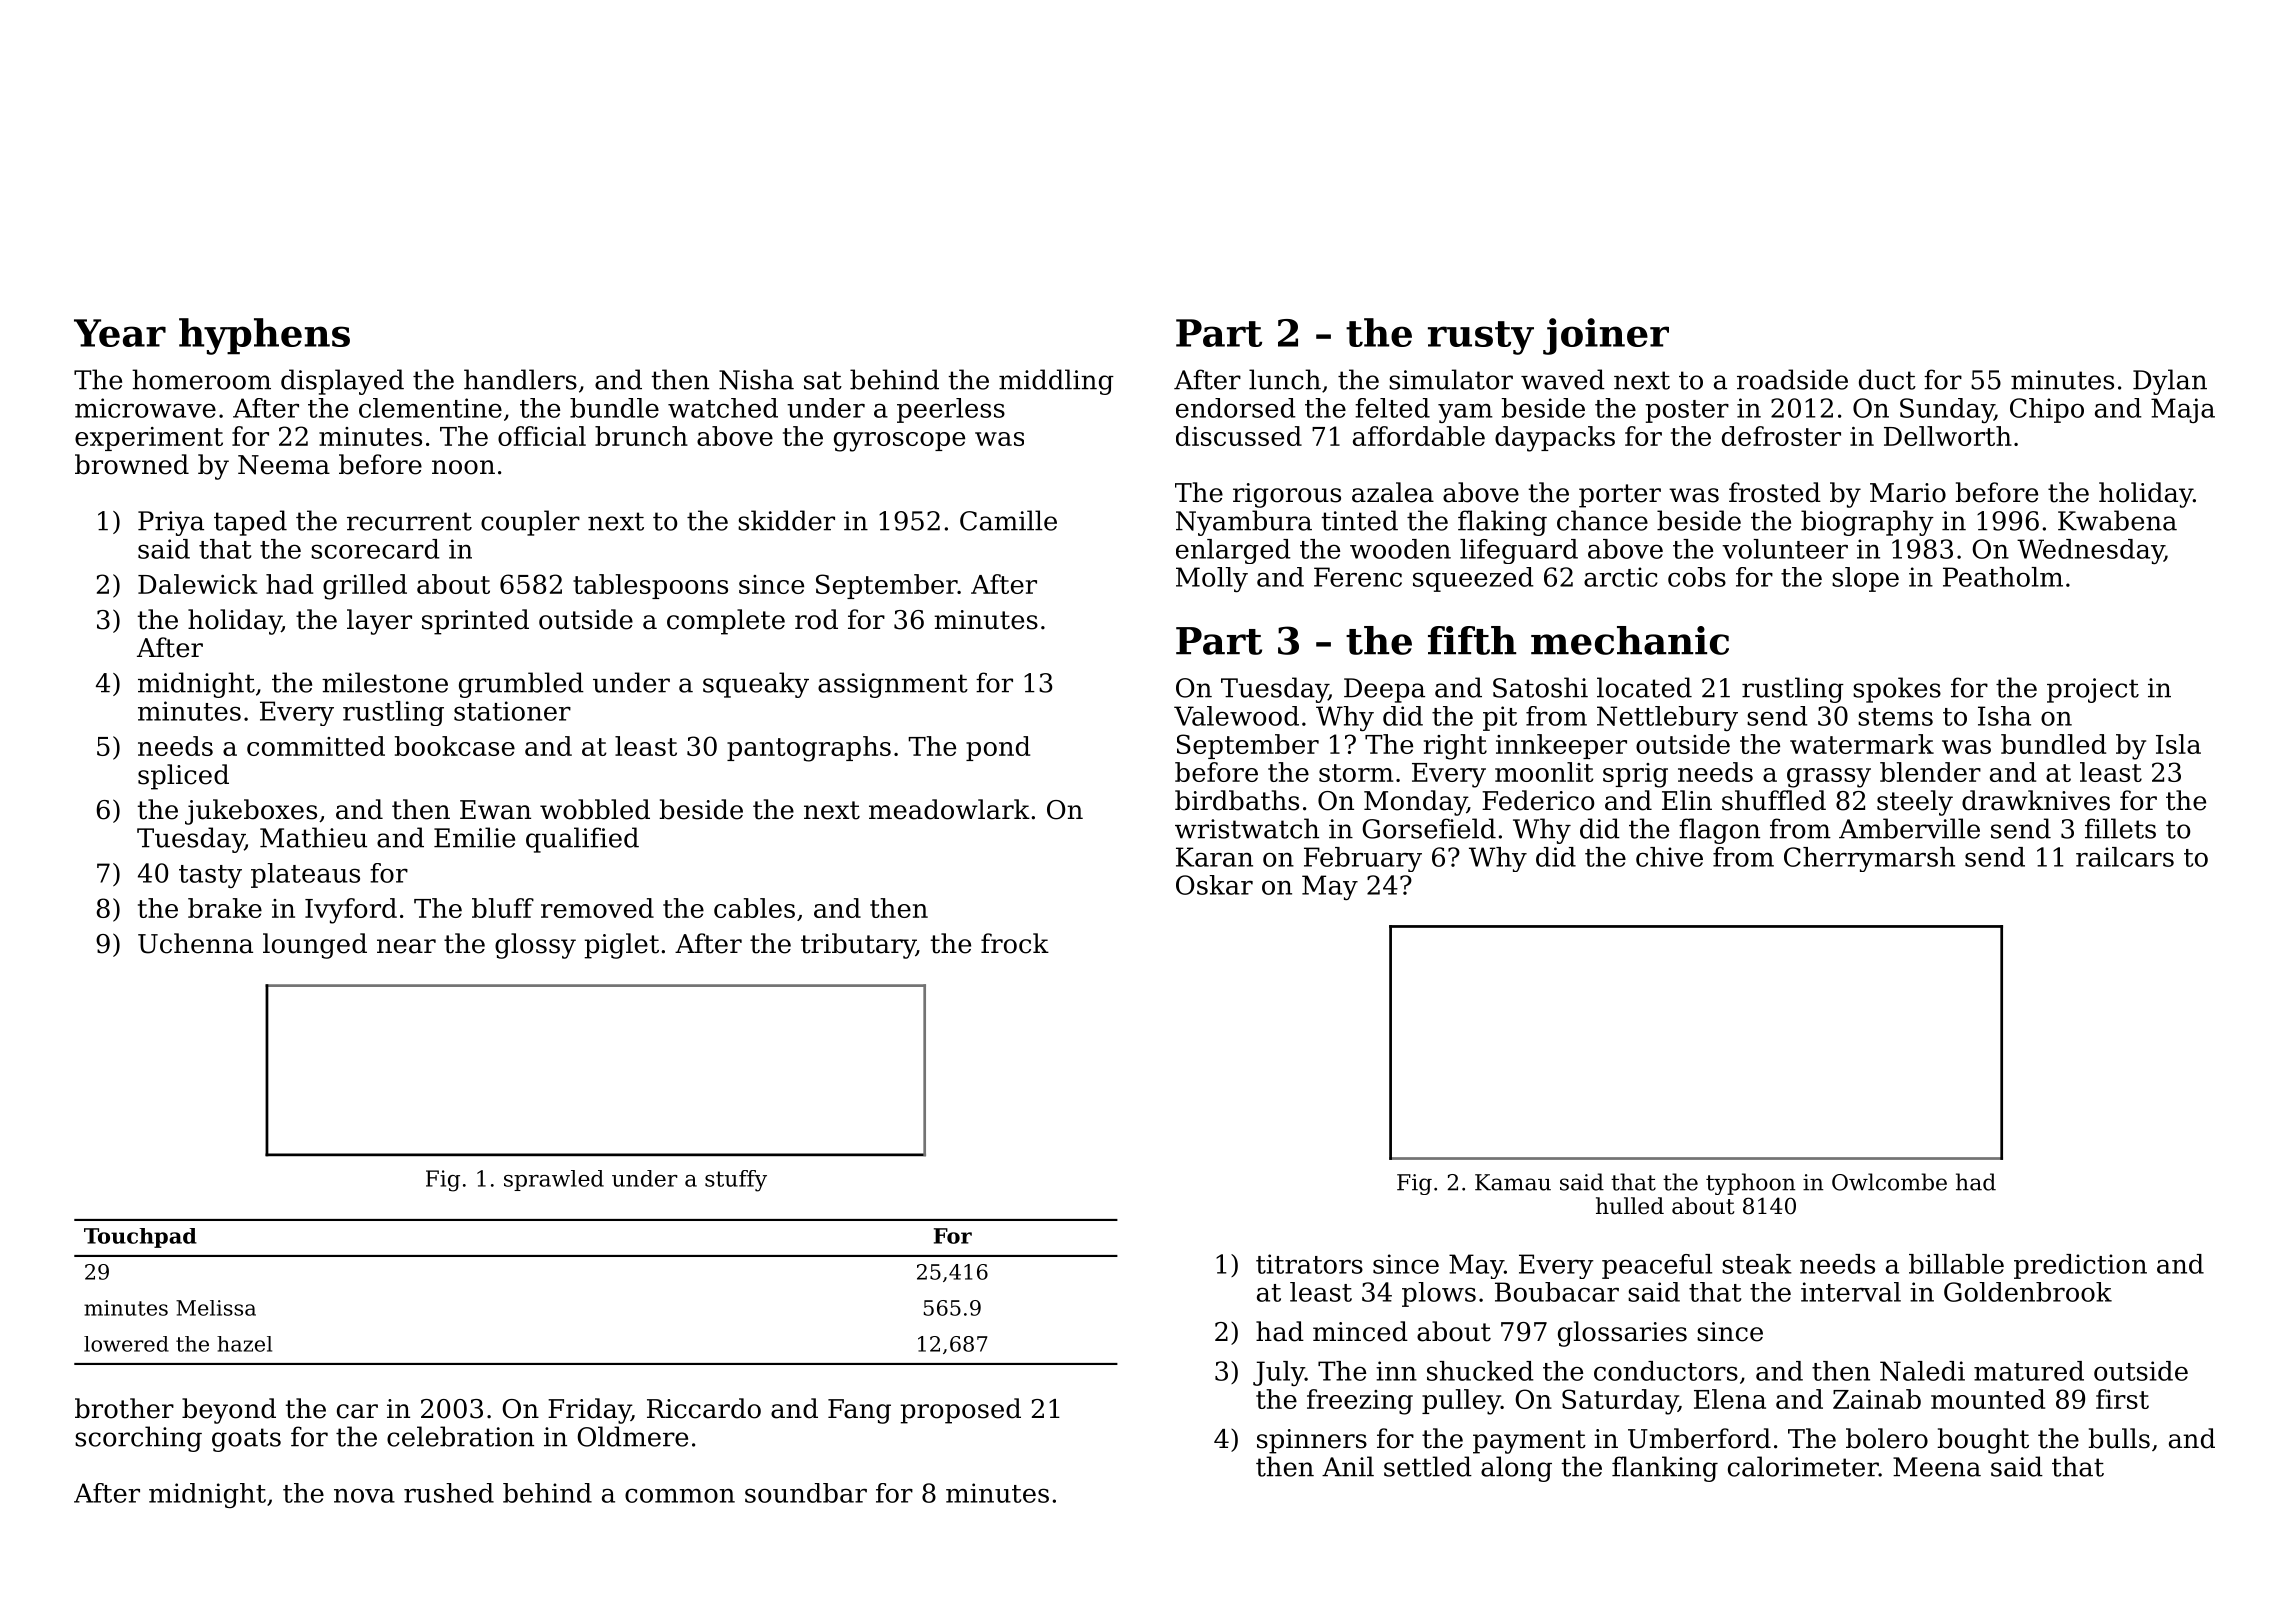  Describe the element at coordinates (1056, 382) in the document. I see `middling` at that location.
